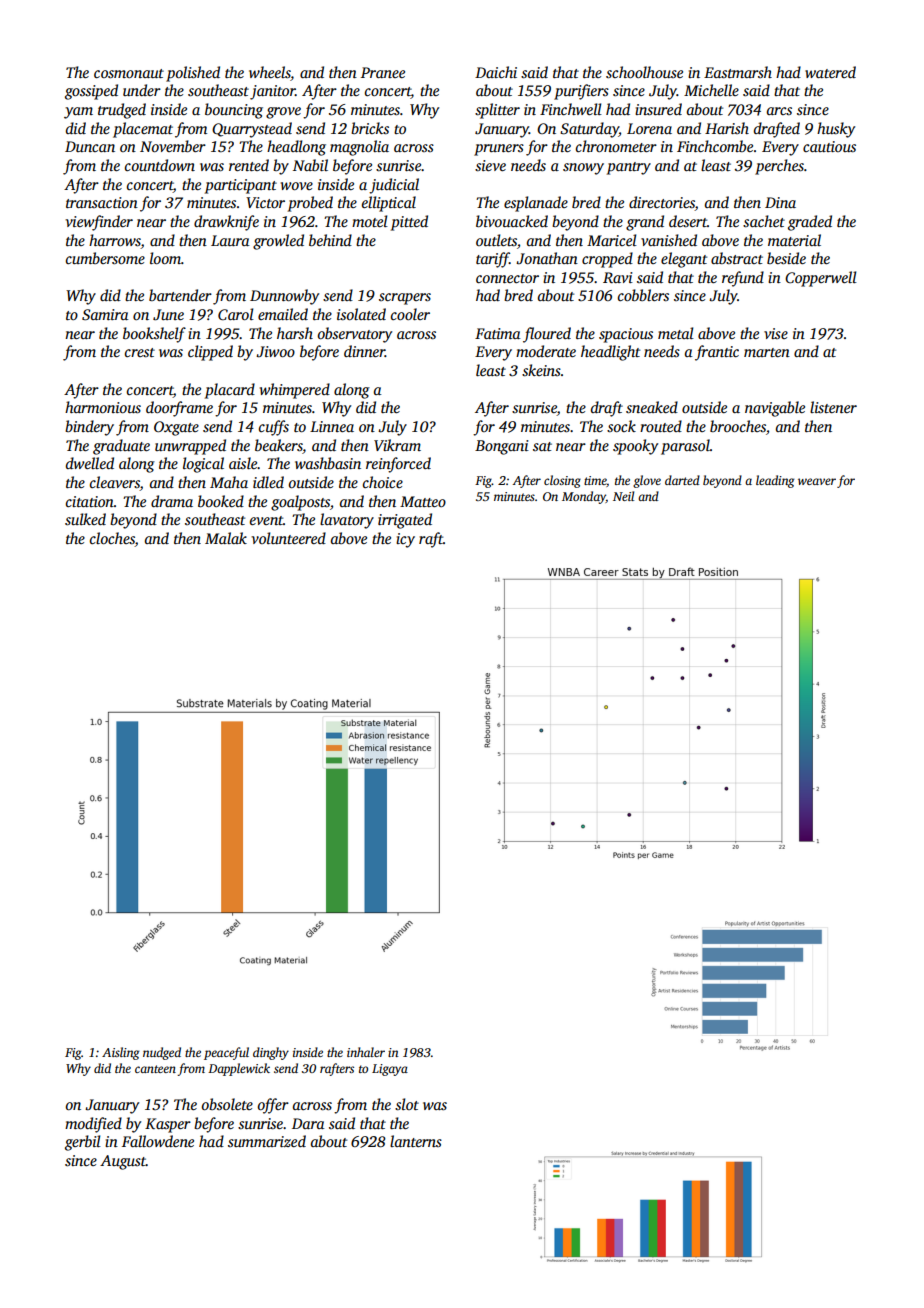  I want to click on Aisling, so click(120, 1053).
